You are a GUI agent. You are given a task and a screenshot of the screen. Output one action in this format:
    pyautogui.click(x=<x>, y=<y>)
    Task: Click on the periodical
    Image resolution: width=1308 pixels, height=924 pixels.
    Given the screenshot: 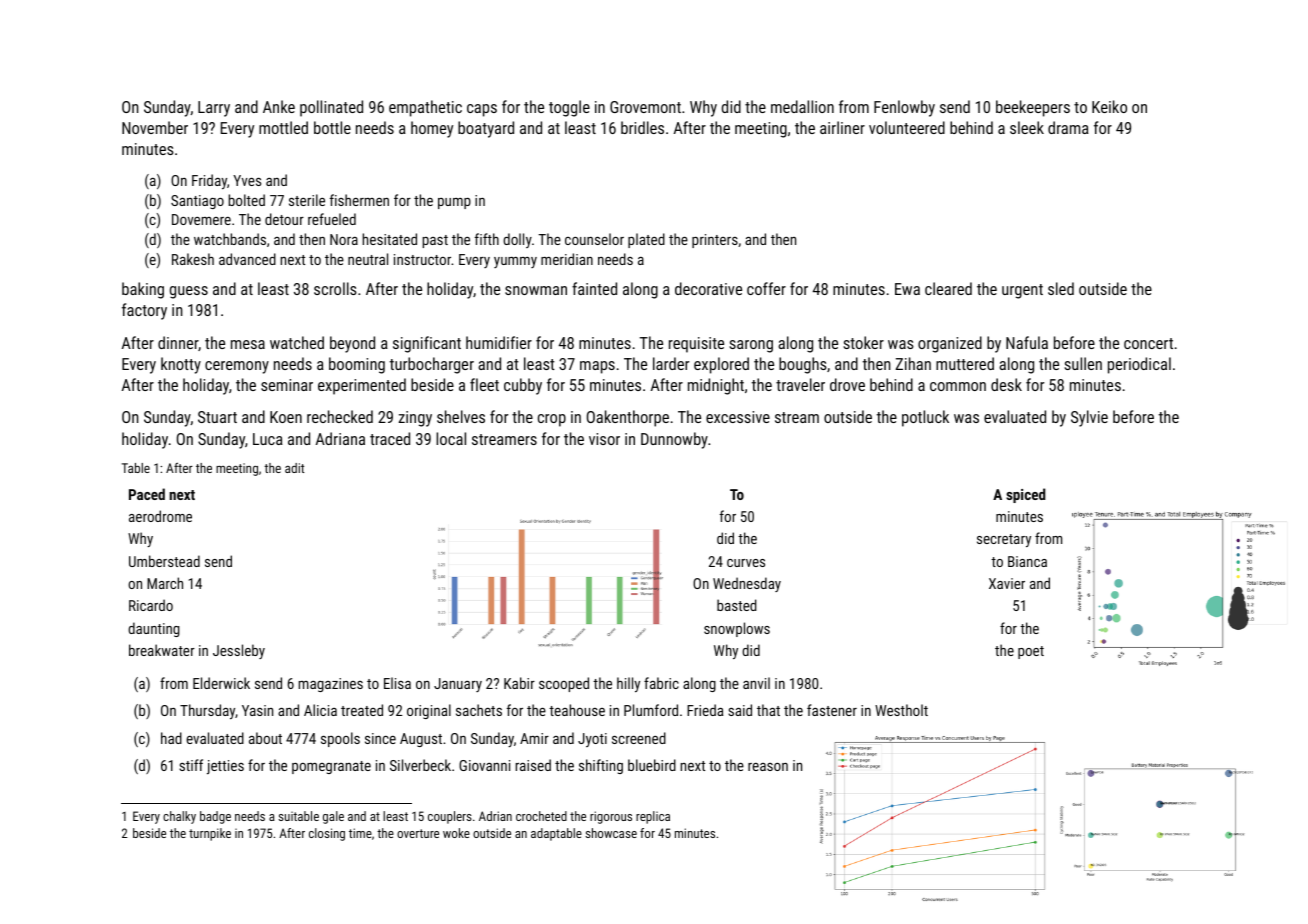 What is the action you would take?
    pyautogui.click(x=1139, y=365)
